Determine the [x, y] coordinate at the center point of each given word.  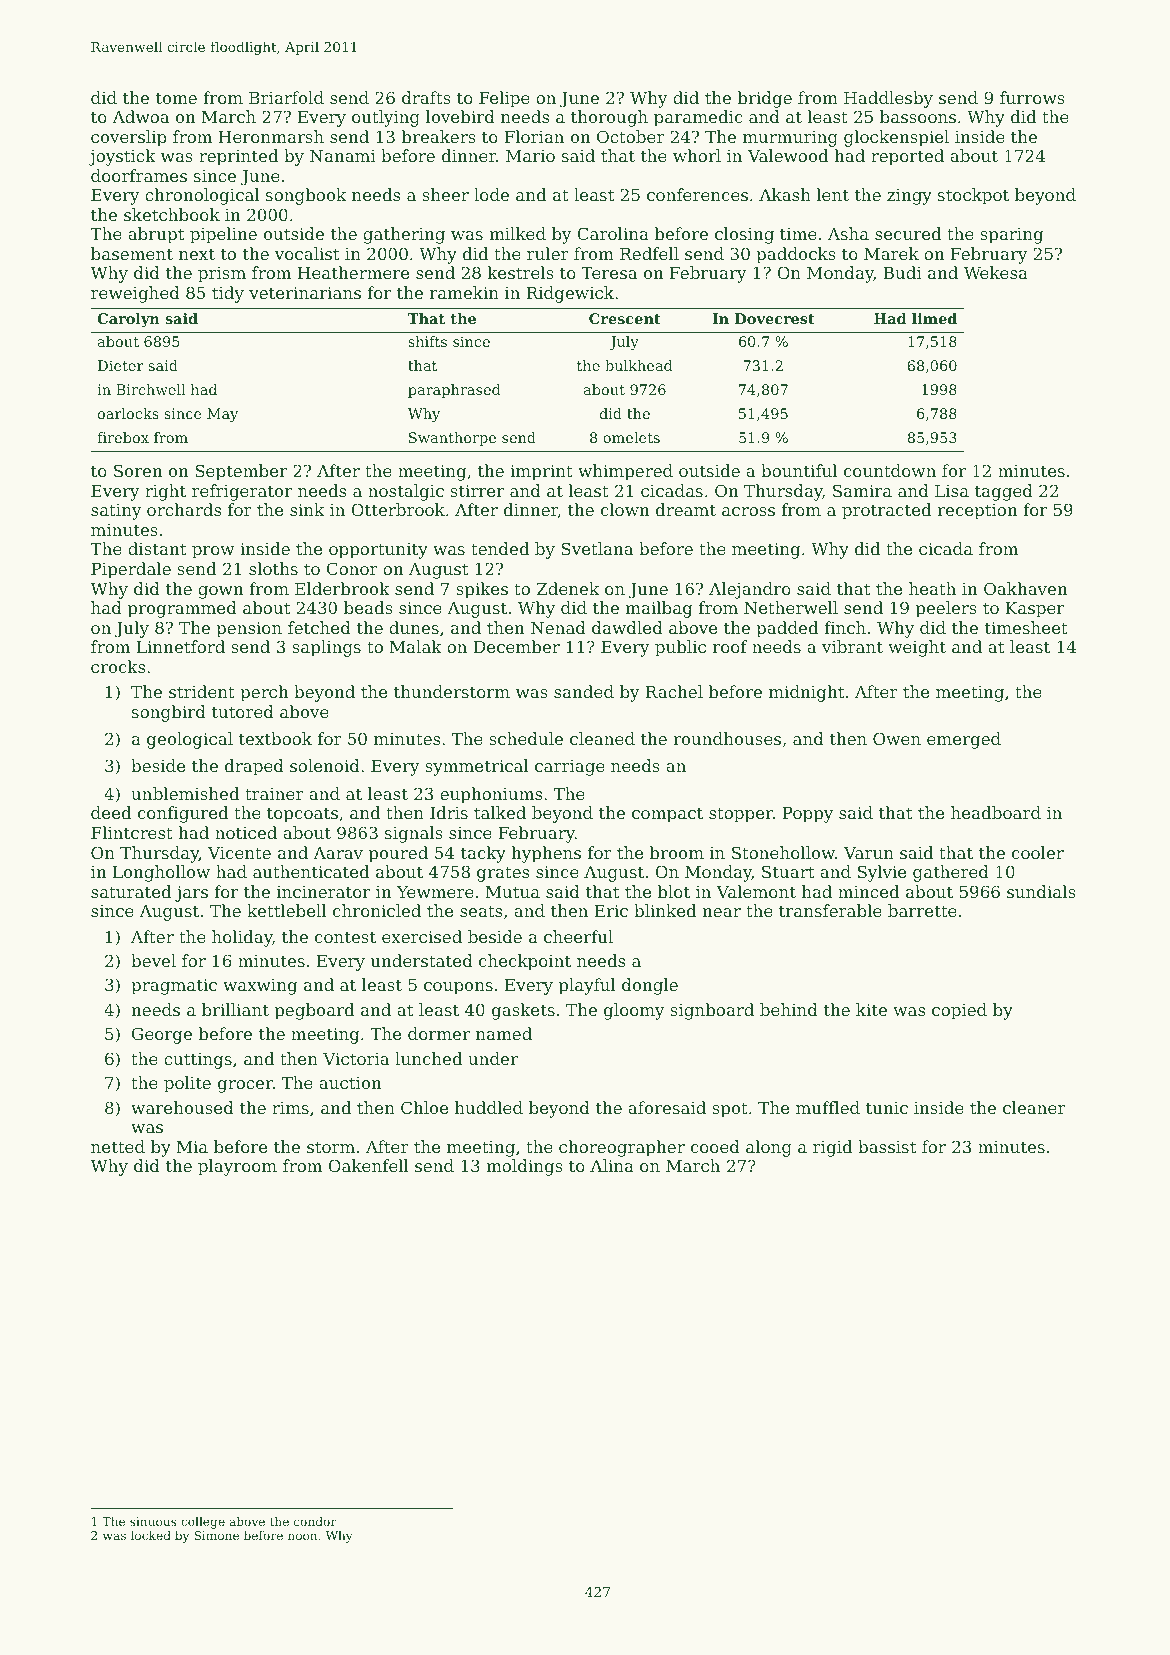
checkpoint [525, 962]
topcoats [302, 815]
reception [977, 512]
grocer [245, 1086]
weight [917, 648]
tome [176, 98]
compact [667, 815]
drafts [426, 97]
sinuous [153, 1521]
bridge [765, 99]
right [165, 492]
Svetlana [597, 548]
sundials [1041, 891]
